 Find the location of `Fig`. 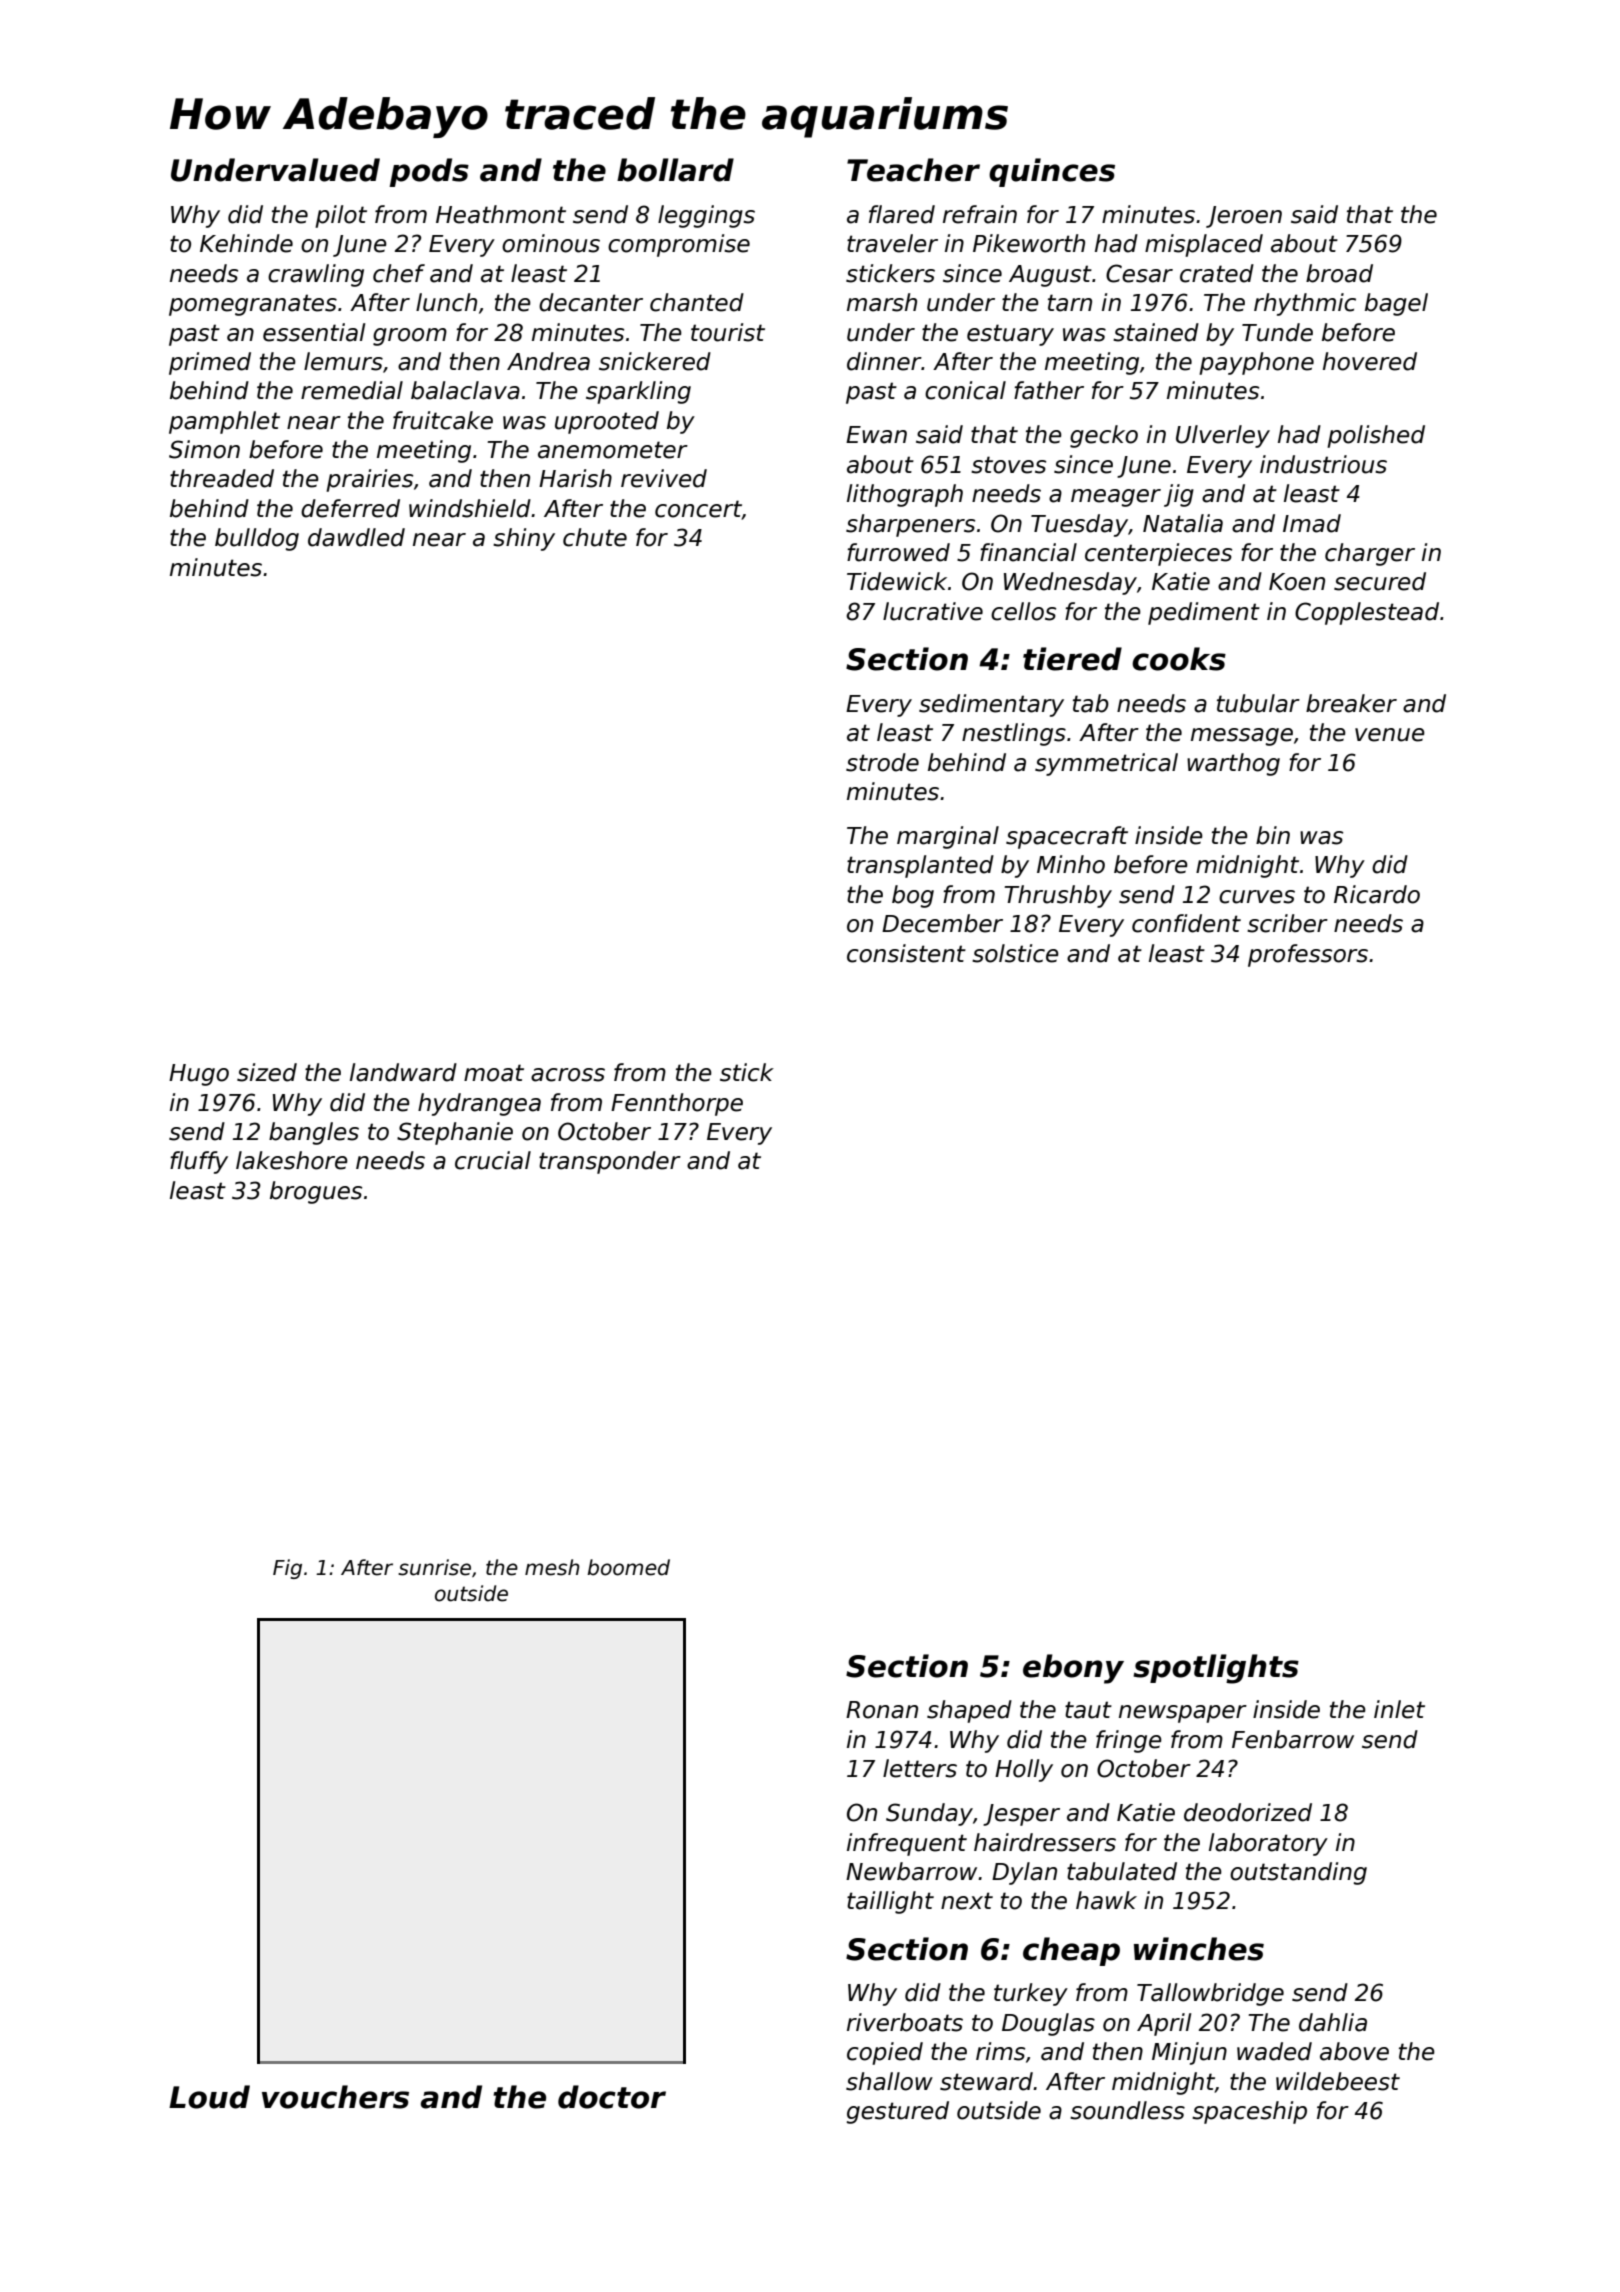

Fig is located at coordinates (287, 1569).
